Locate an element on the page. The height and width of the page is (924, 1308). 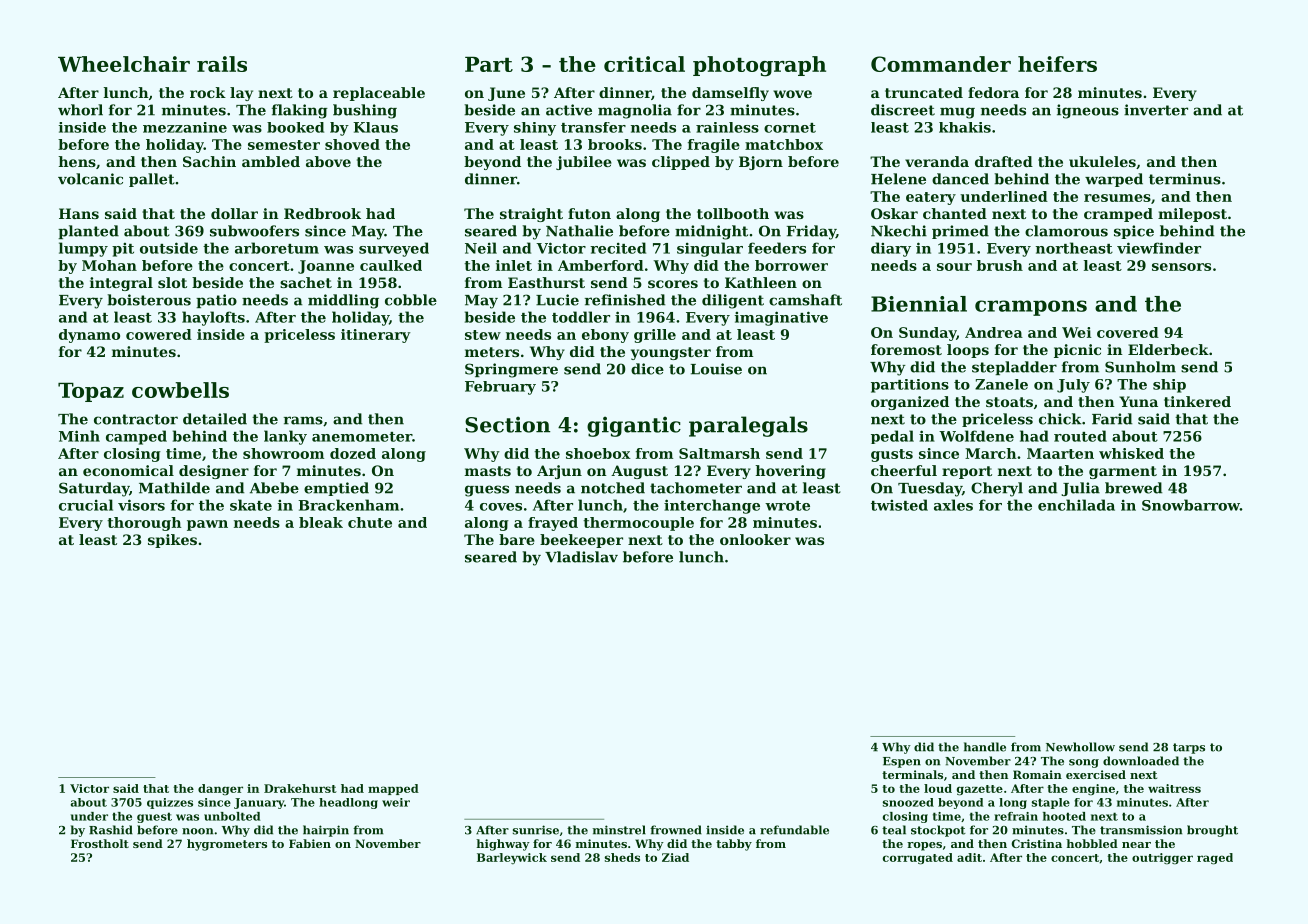
axles is located at coordinates (953, 505).
